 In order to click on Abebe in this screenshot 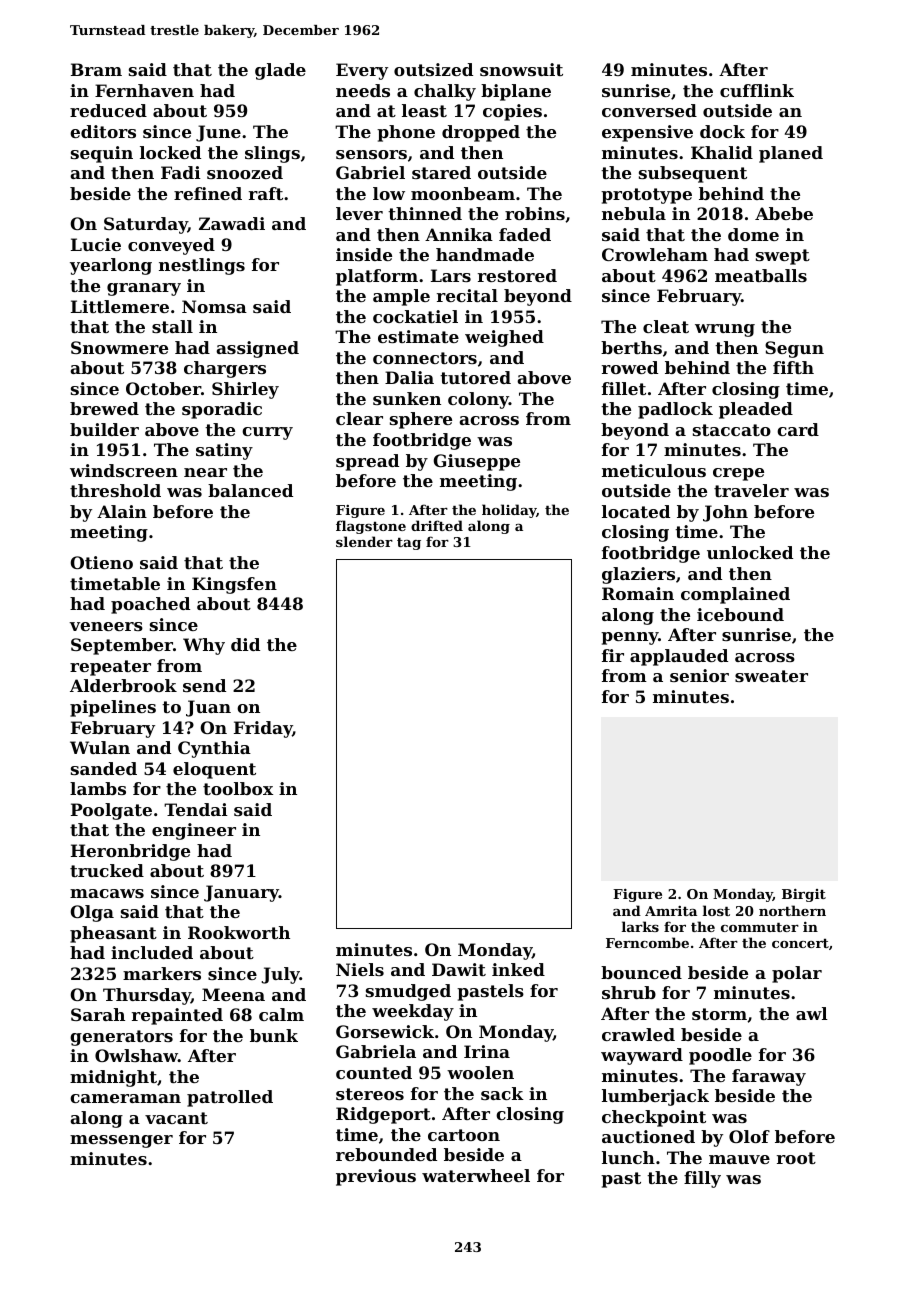, I will do `click(784, 213)`.
